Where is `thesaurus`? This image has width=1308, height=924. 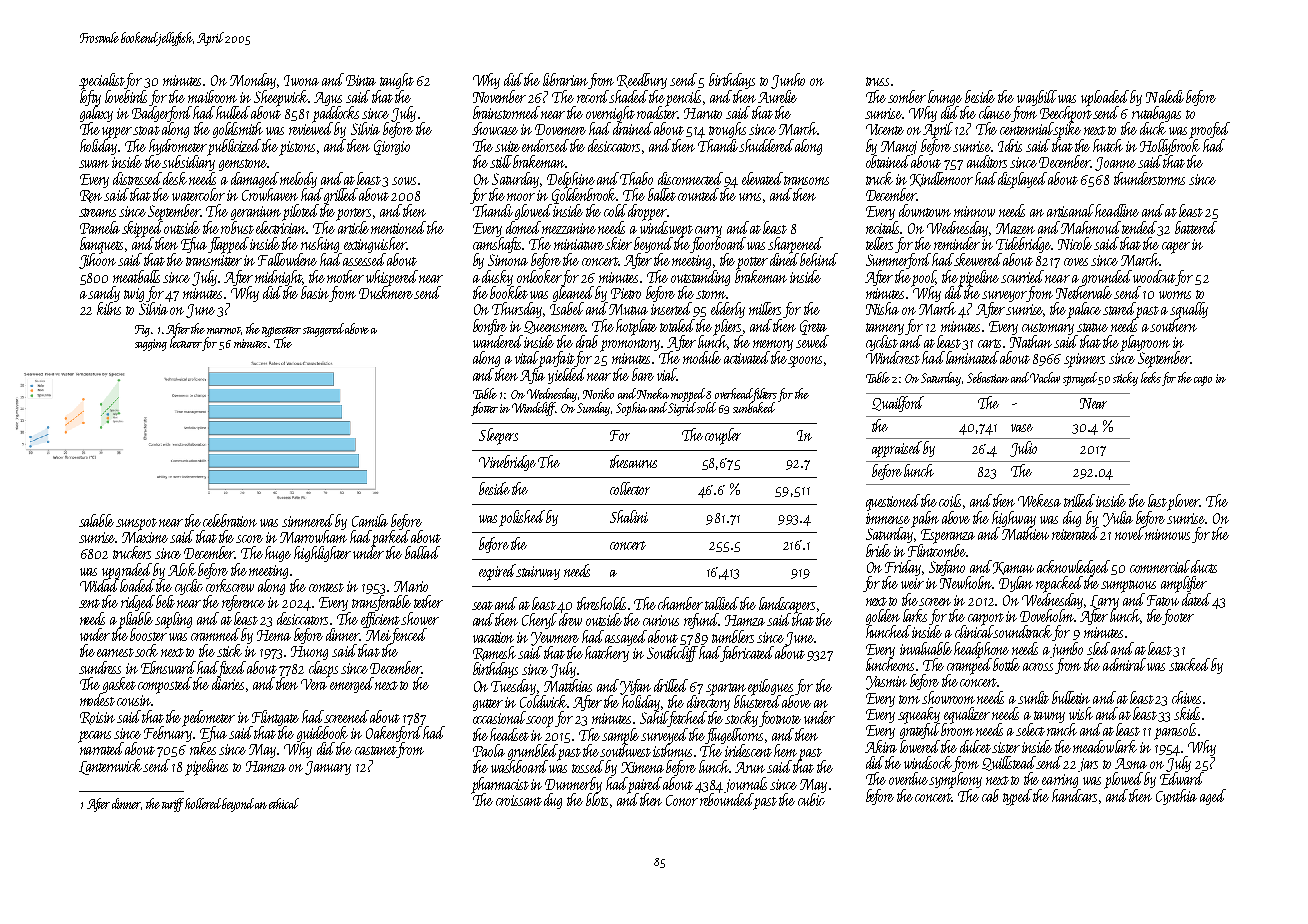 thesaurus is located at coordinates (633, 461).
